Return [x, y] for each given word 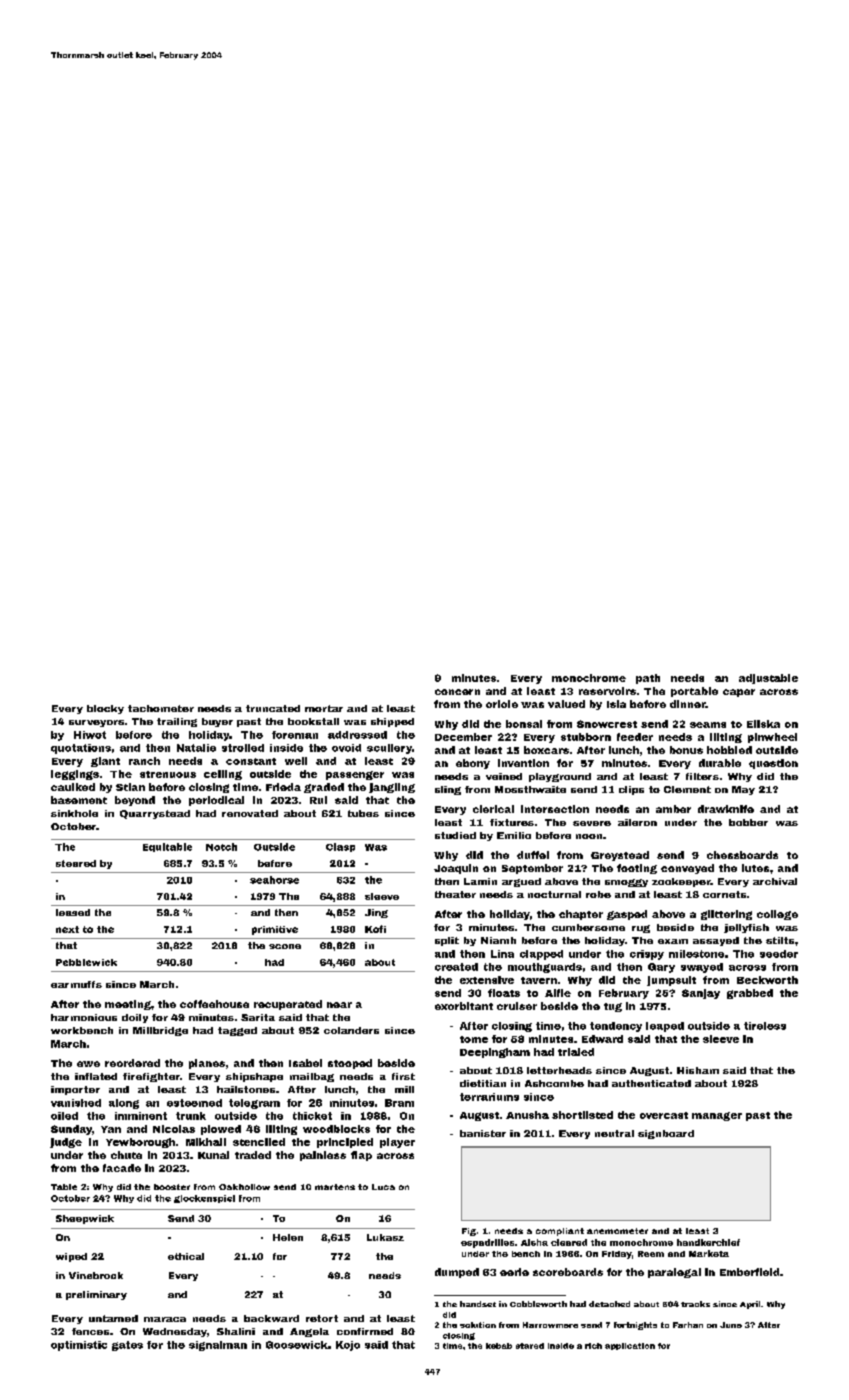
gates [127, 1346]
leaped [665, 1027]
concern [457, 692]
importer [75, 1090]
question [773, 764]
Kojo [348, 1346]
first [403, 1076]
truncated [273, 708]
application [630, 1346]
